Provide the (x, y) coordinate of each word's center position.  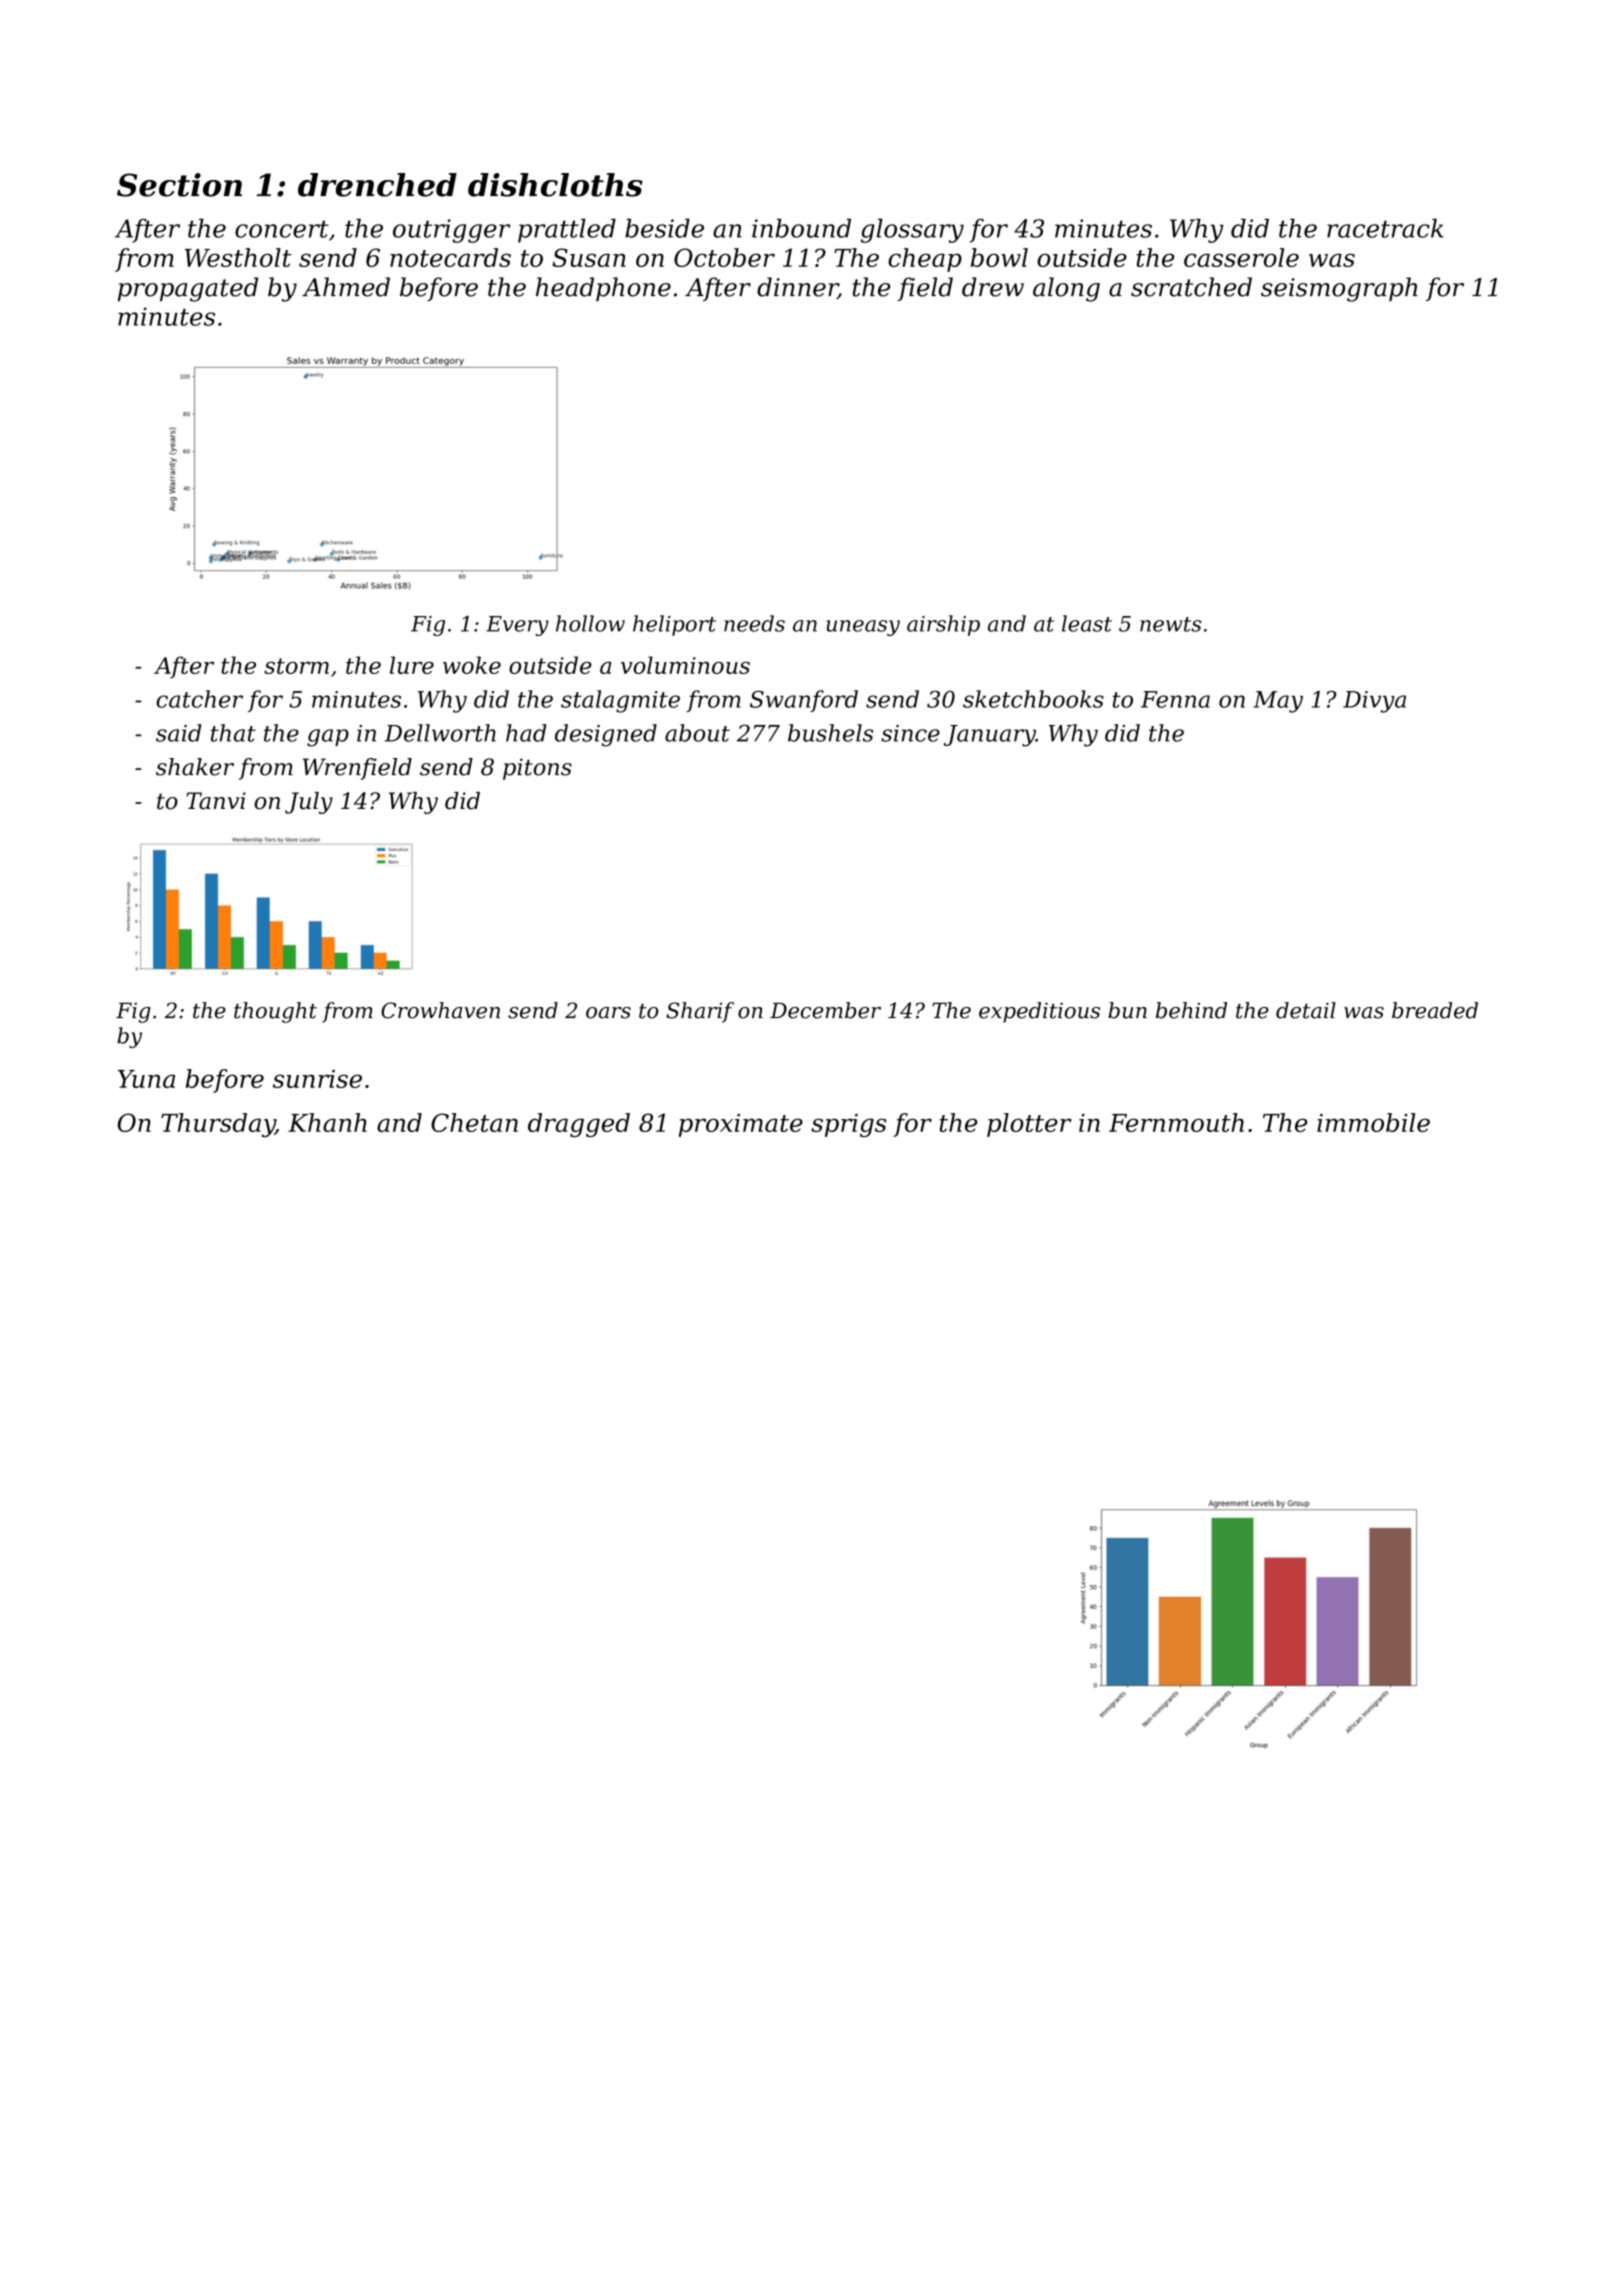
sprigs (848, 1125)
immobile (1373, 1122)
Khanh (327, 1122)
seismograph (1339, 289)
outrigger (451, 231)
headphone (603, 289)
